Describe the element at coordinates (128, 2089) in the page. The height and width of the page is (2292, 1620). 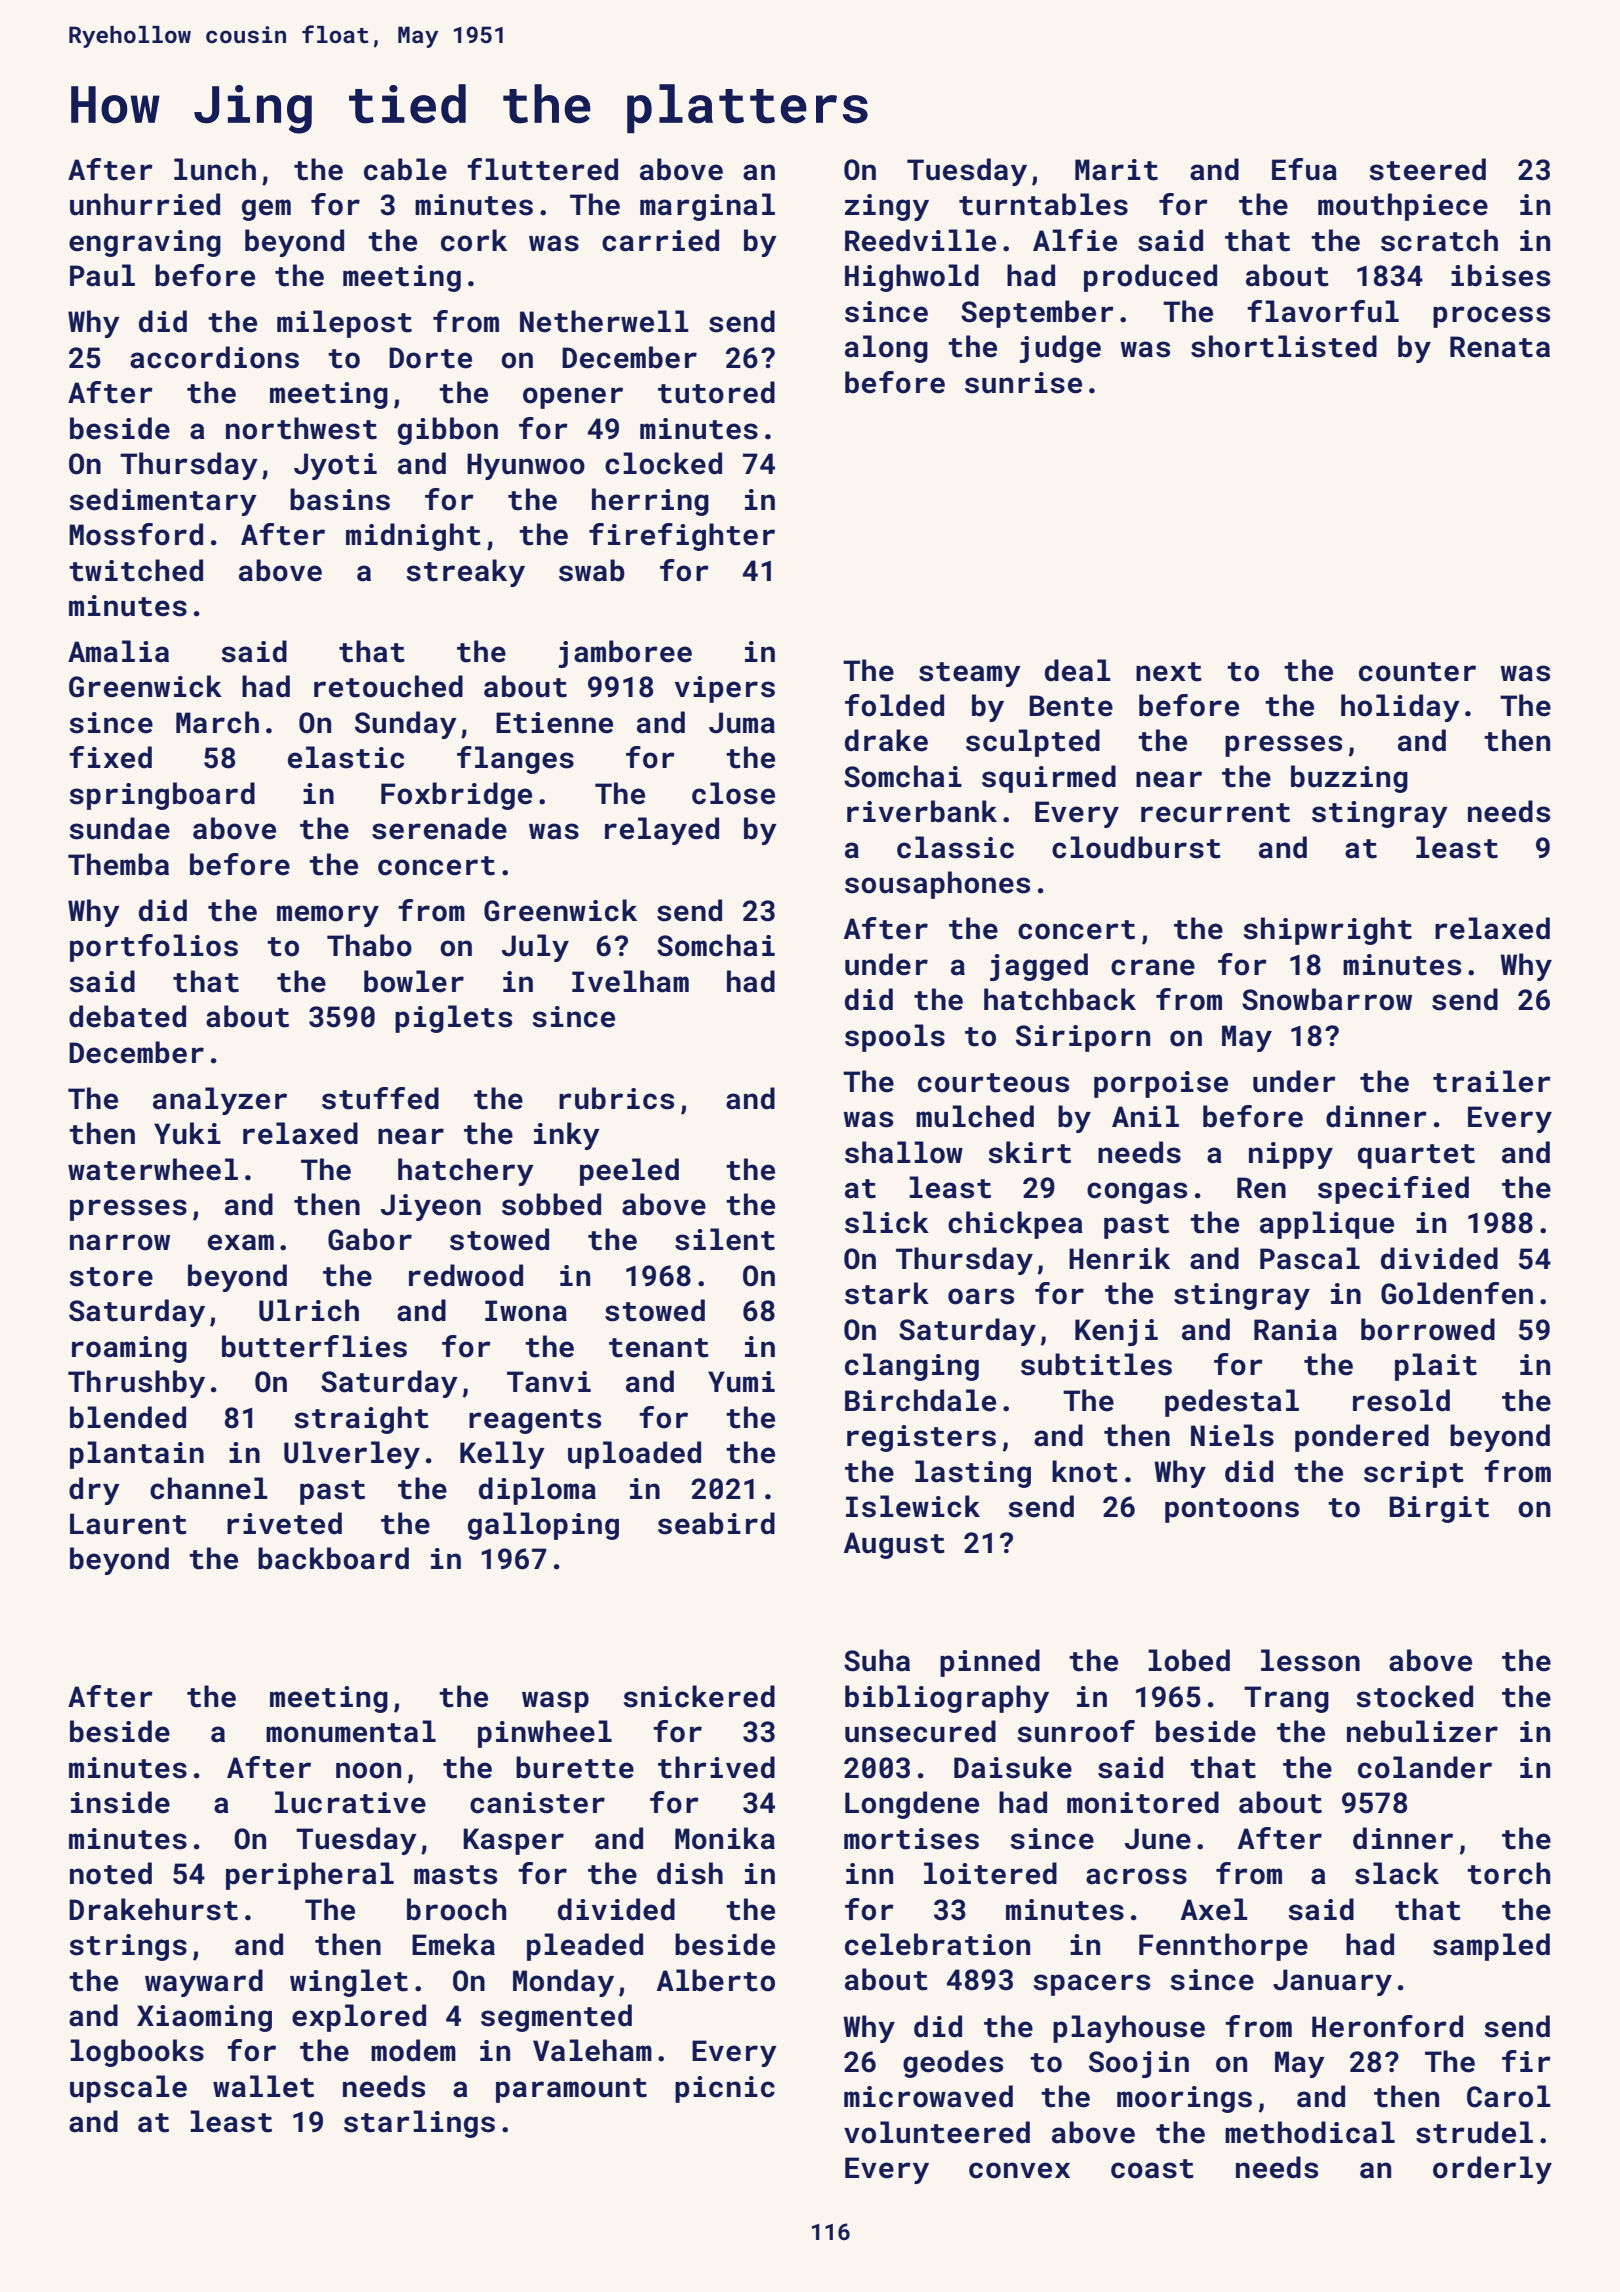
I see `upscale` at that location.
